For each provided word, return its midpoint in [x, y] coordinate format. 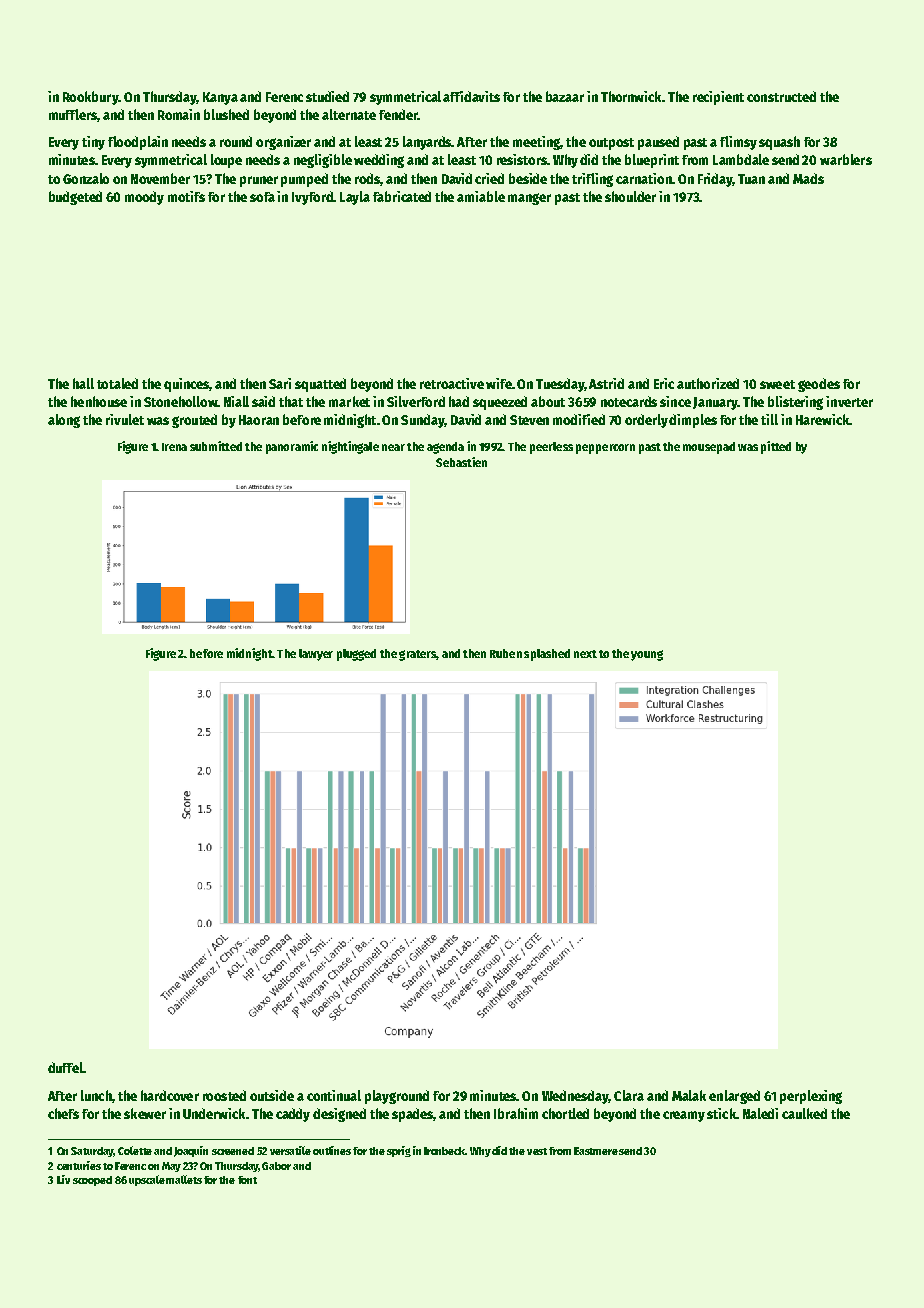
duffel [65, 1067]
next [585, 654]
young [647, 655]
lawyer [316, 655]
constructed [781, 96]
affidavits [471, 96]
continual [334, 1095]
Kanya [220, 98]
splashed [547, 655]
